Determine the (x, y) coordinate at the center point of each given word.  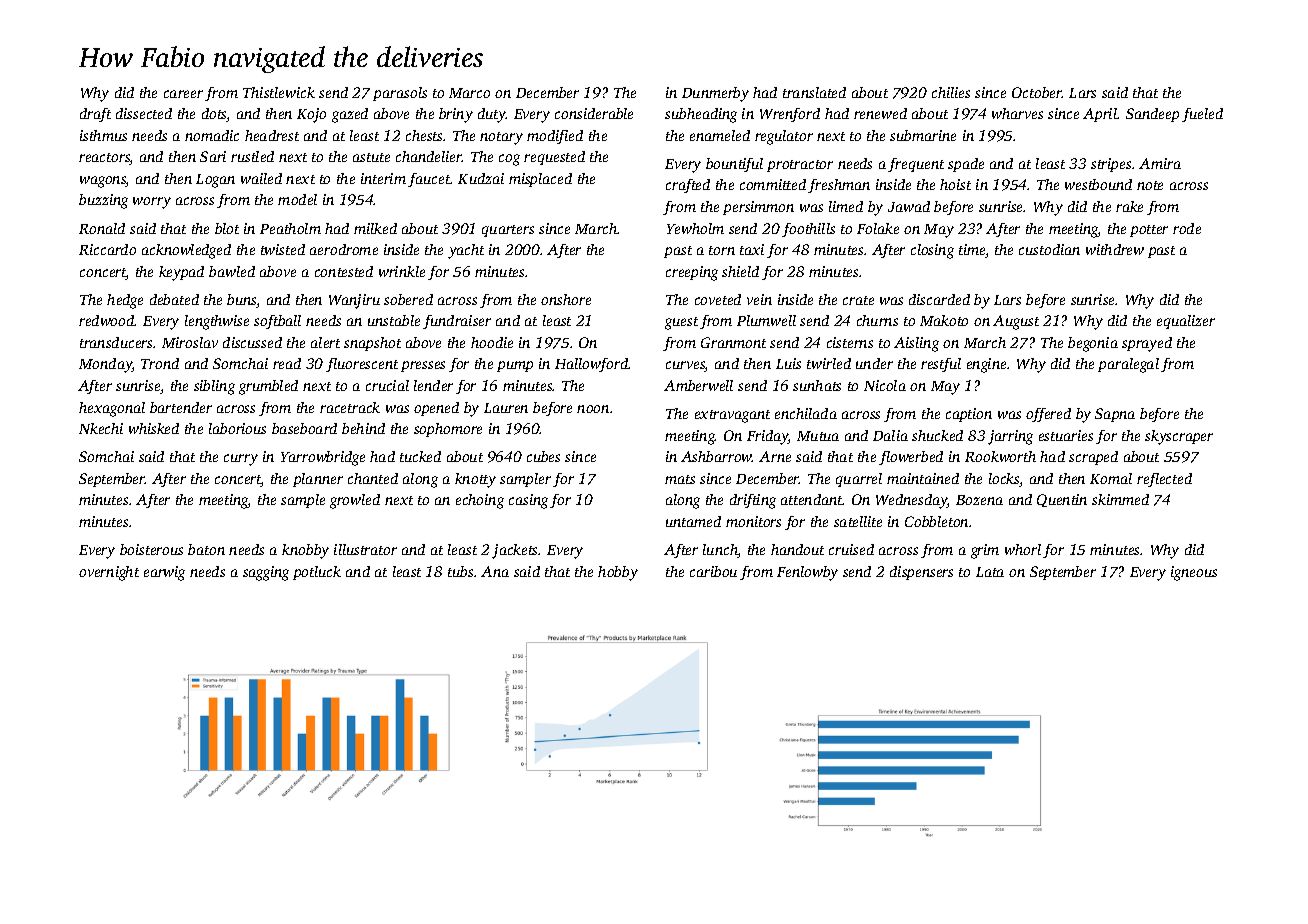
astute (371, 157)
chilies (951, 92)
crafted (688, 186)
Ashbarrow (716, 456)
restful (941, 365)
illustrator (365, 549)
